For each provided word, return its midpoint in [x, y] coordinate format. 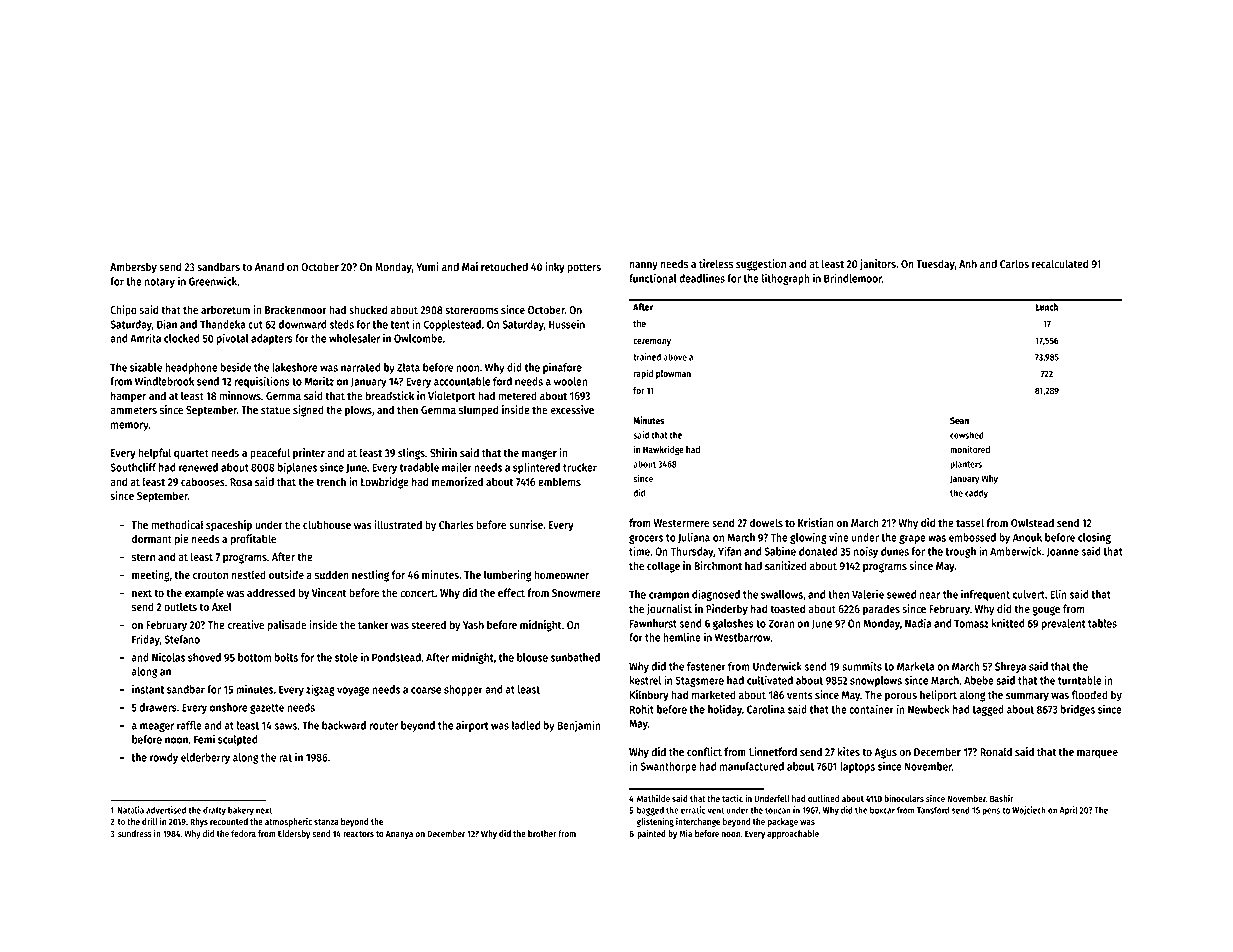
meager [157, 727]
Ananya [399, 834]
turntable [1080, 680]
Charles [456, 524]
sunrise [526, 524]
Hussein [567, 324]
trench [331, 481]
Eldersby [294, 834]
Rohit [642, 709]
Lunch [1046, 307]
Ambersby [133, 268]
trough [960, 552]
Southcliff [133, 467]
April [1069, 811]
